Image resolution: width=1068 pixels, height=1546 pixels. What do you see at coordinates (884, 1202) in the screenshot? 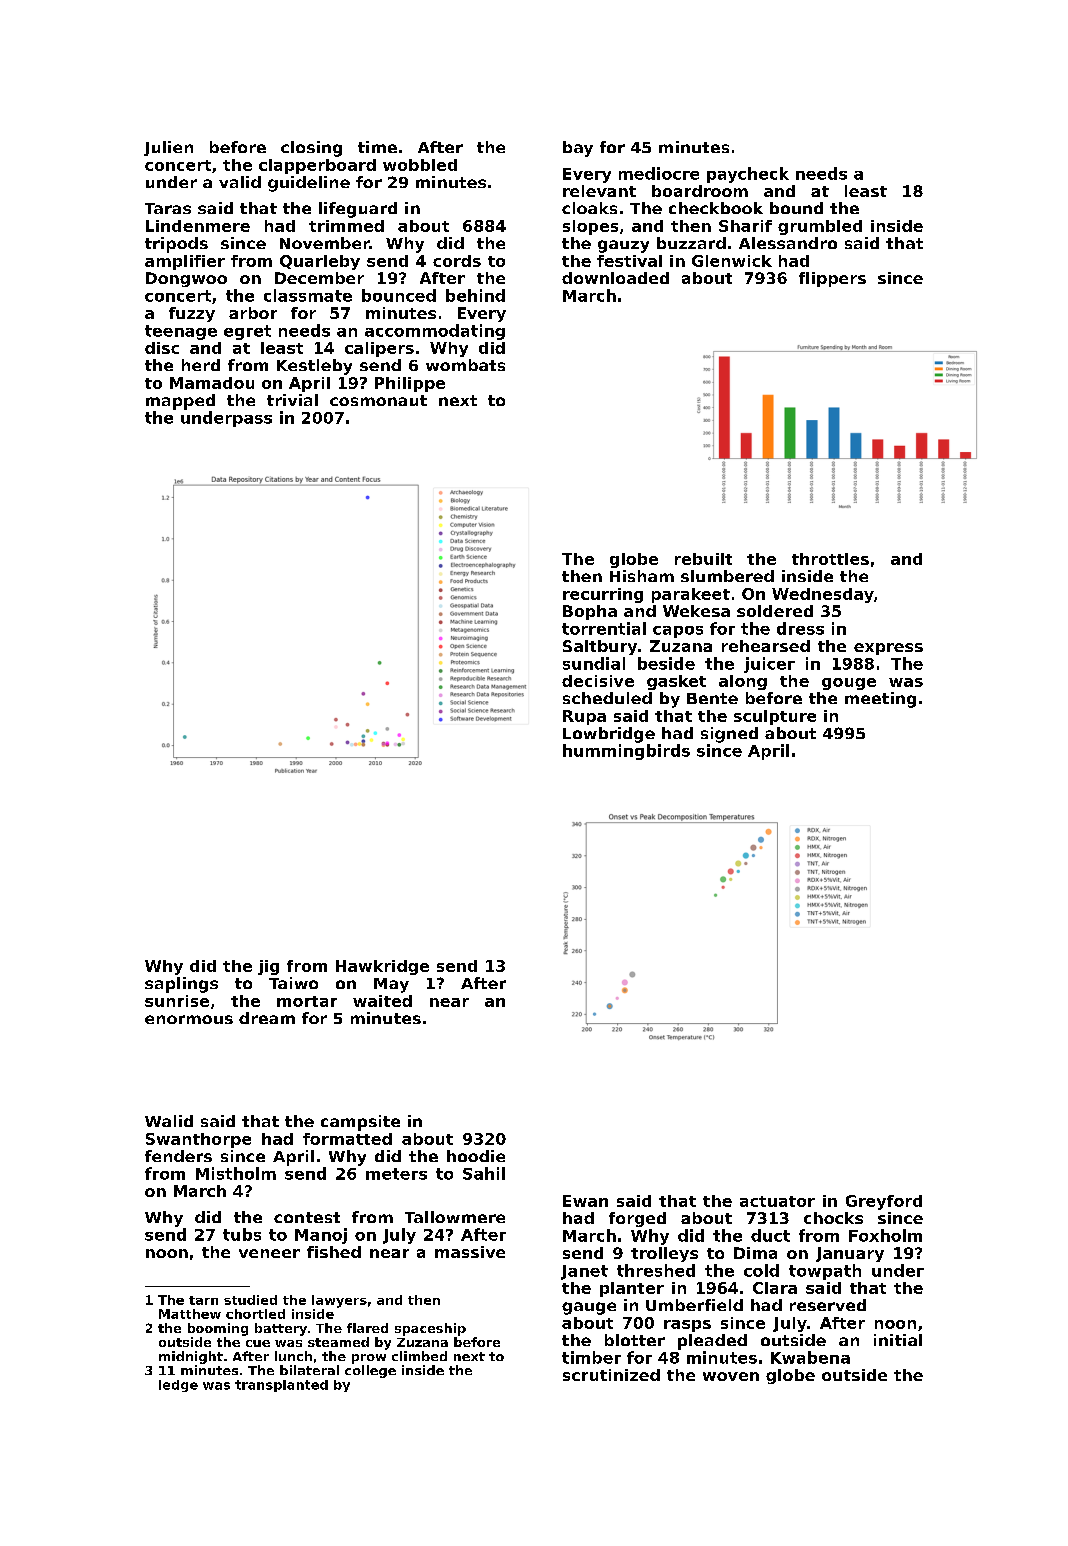
I see `Greyford` at bounding box center [884, 1202].
